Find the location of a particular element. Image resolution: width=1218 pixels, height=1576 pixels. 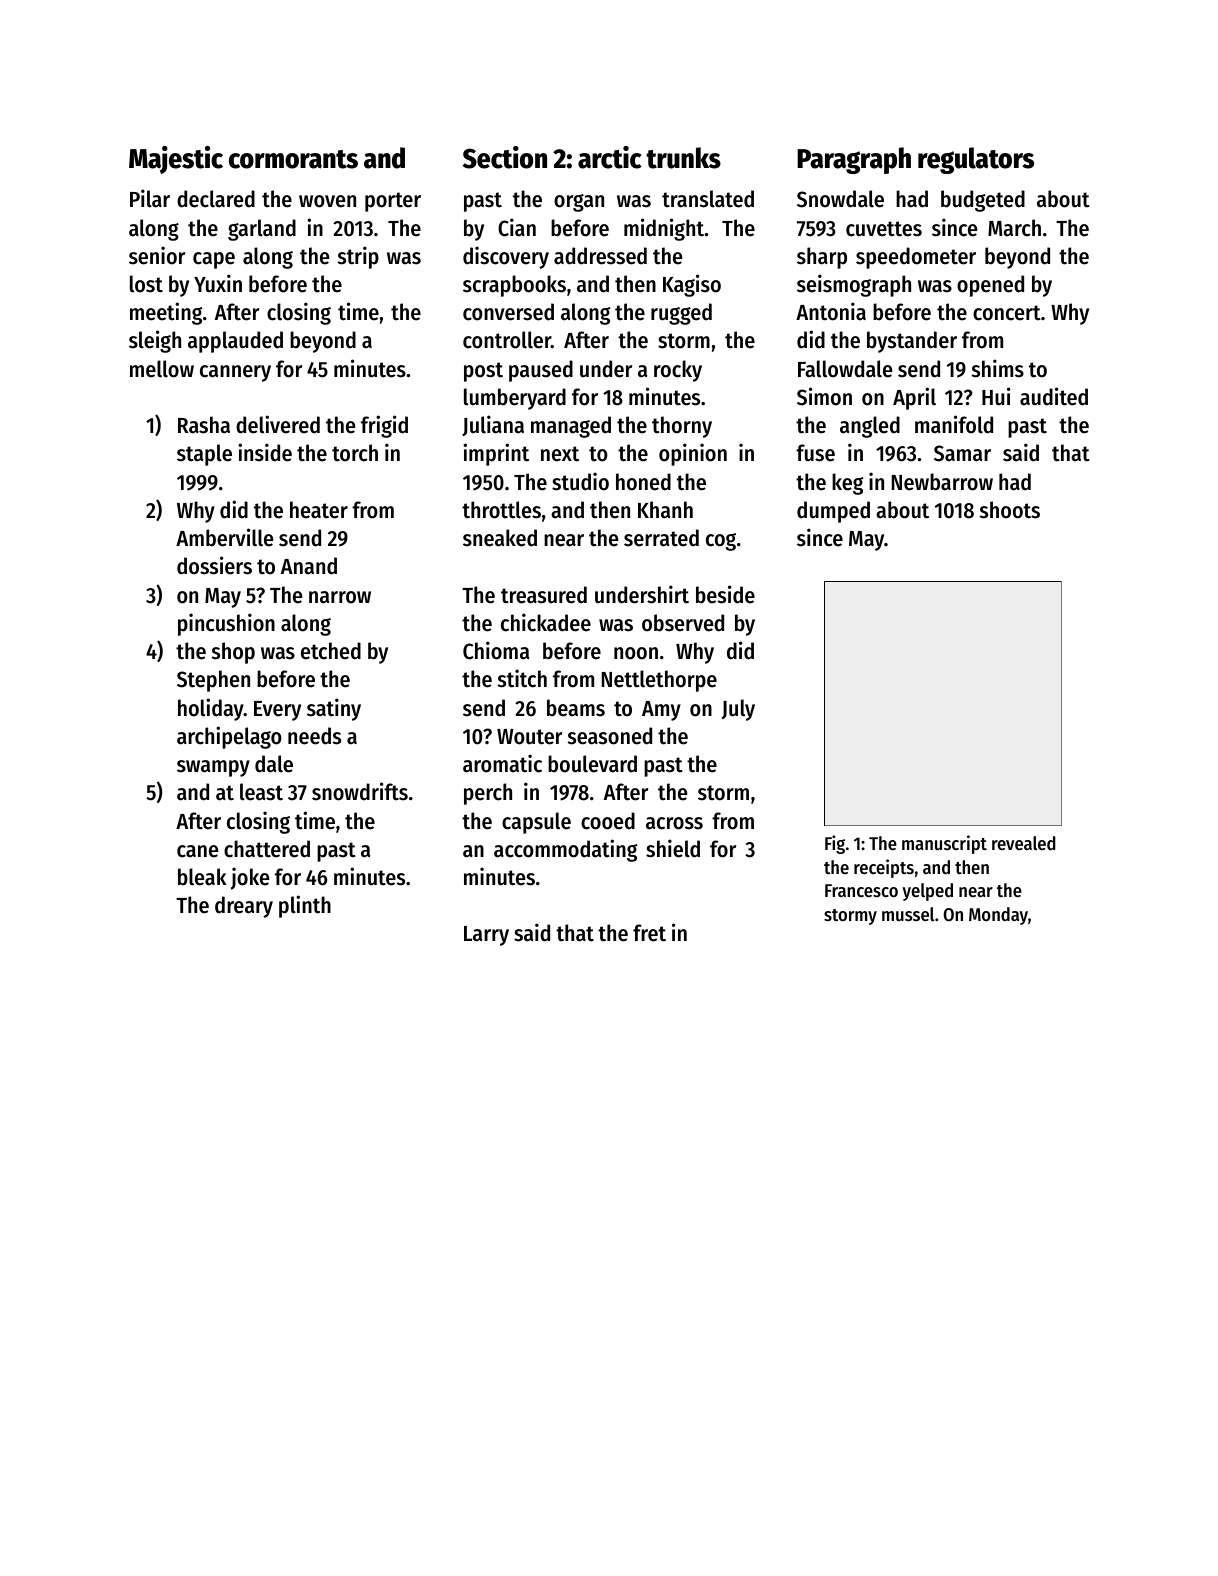

least is located at coordinates (261, 792).
